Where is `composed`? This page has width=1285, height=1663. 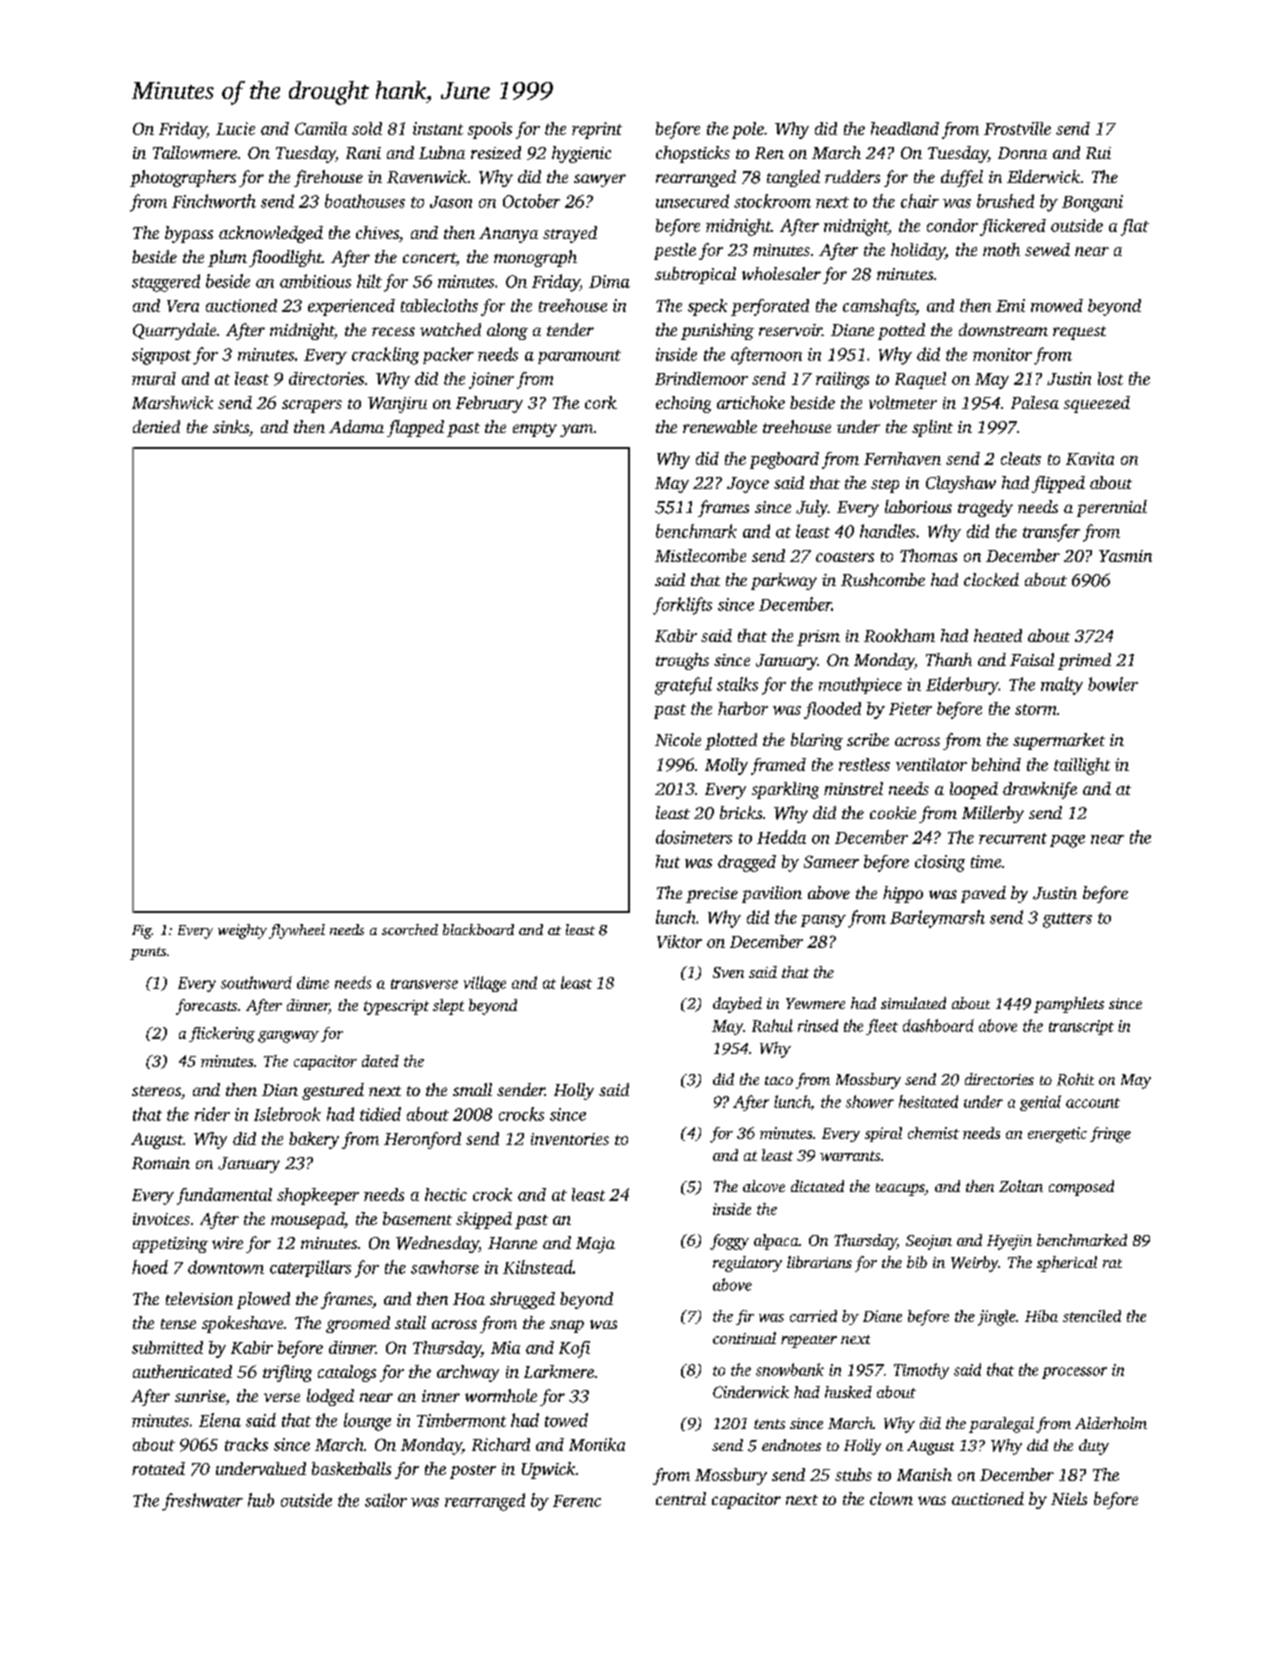 composed is located at coordinates (1081, 1188).
